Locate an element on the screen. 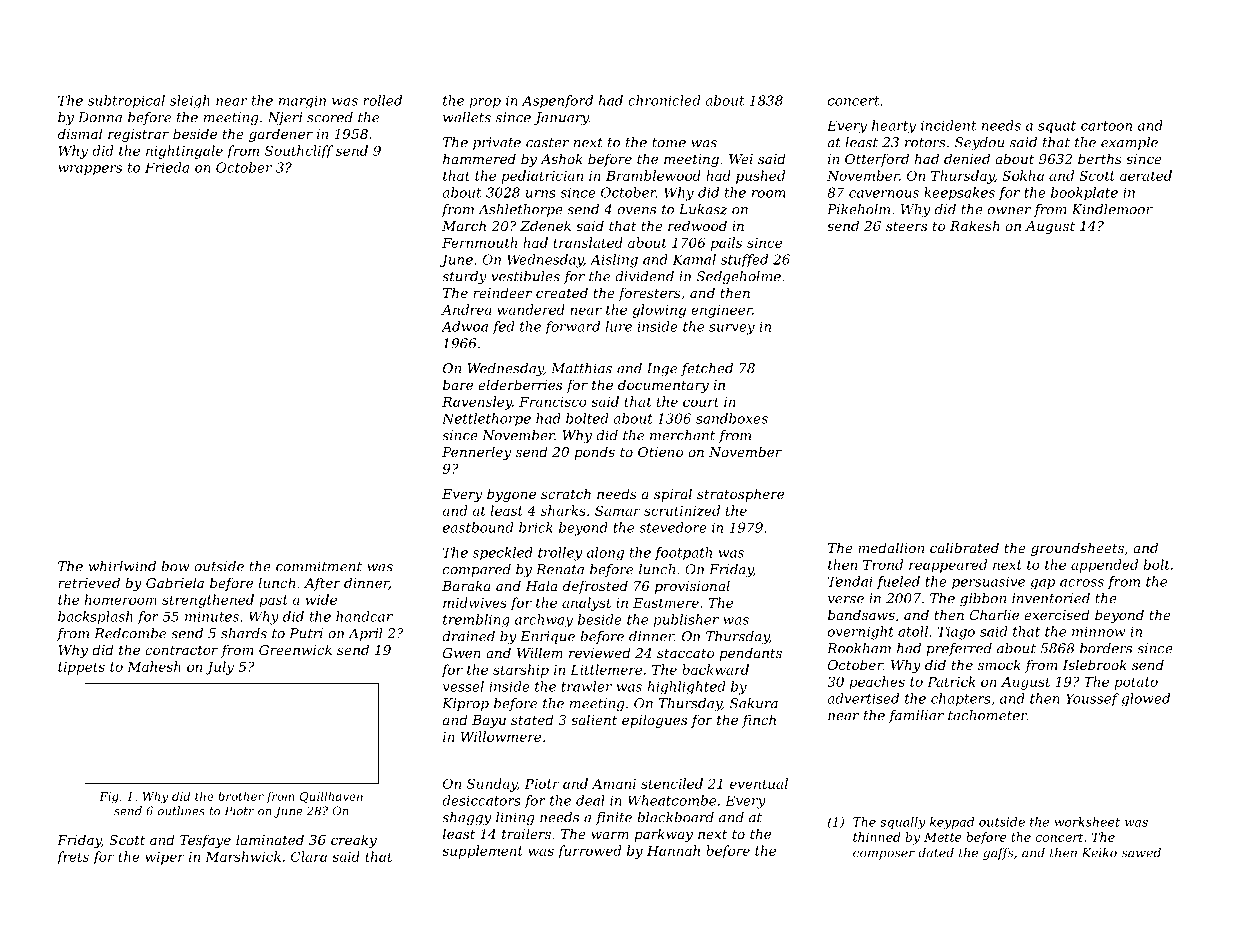 This screenshot has width=1233, height=952. bare is located at coordinates (458, 384).
